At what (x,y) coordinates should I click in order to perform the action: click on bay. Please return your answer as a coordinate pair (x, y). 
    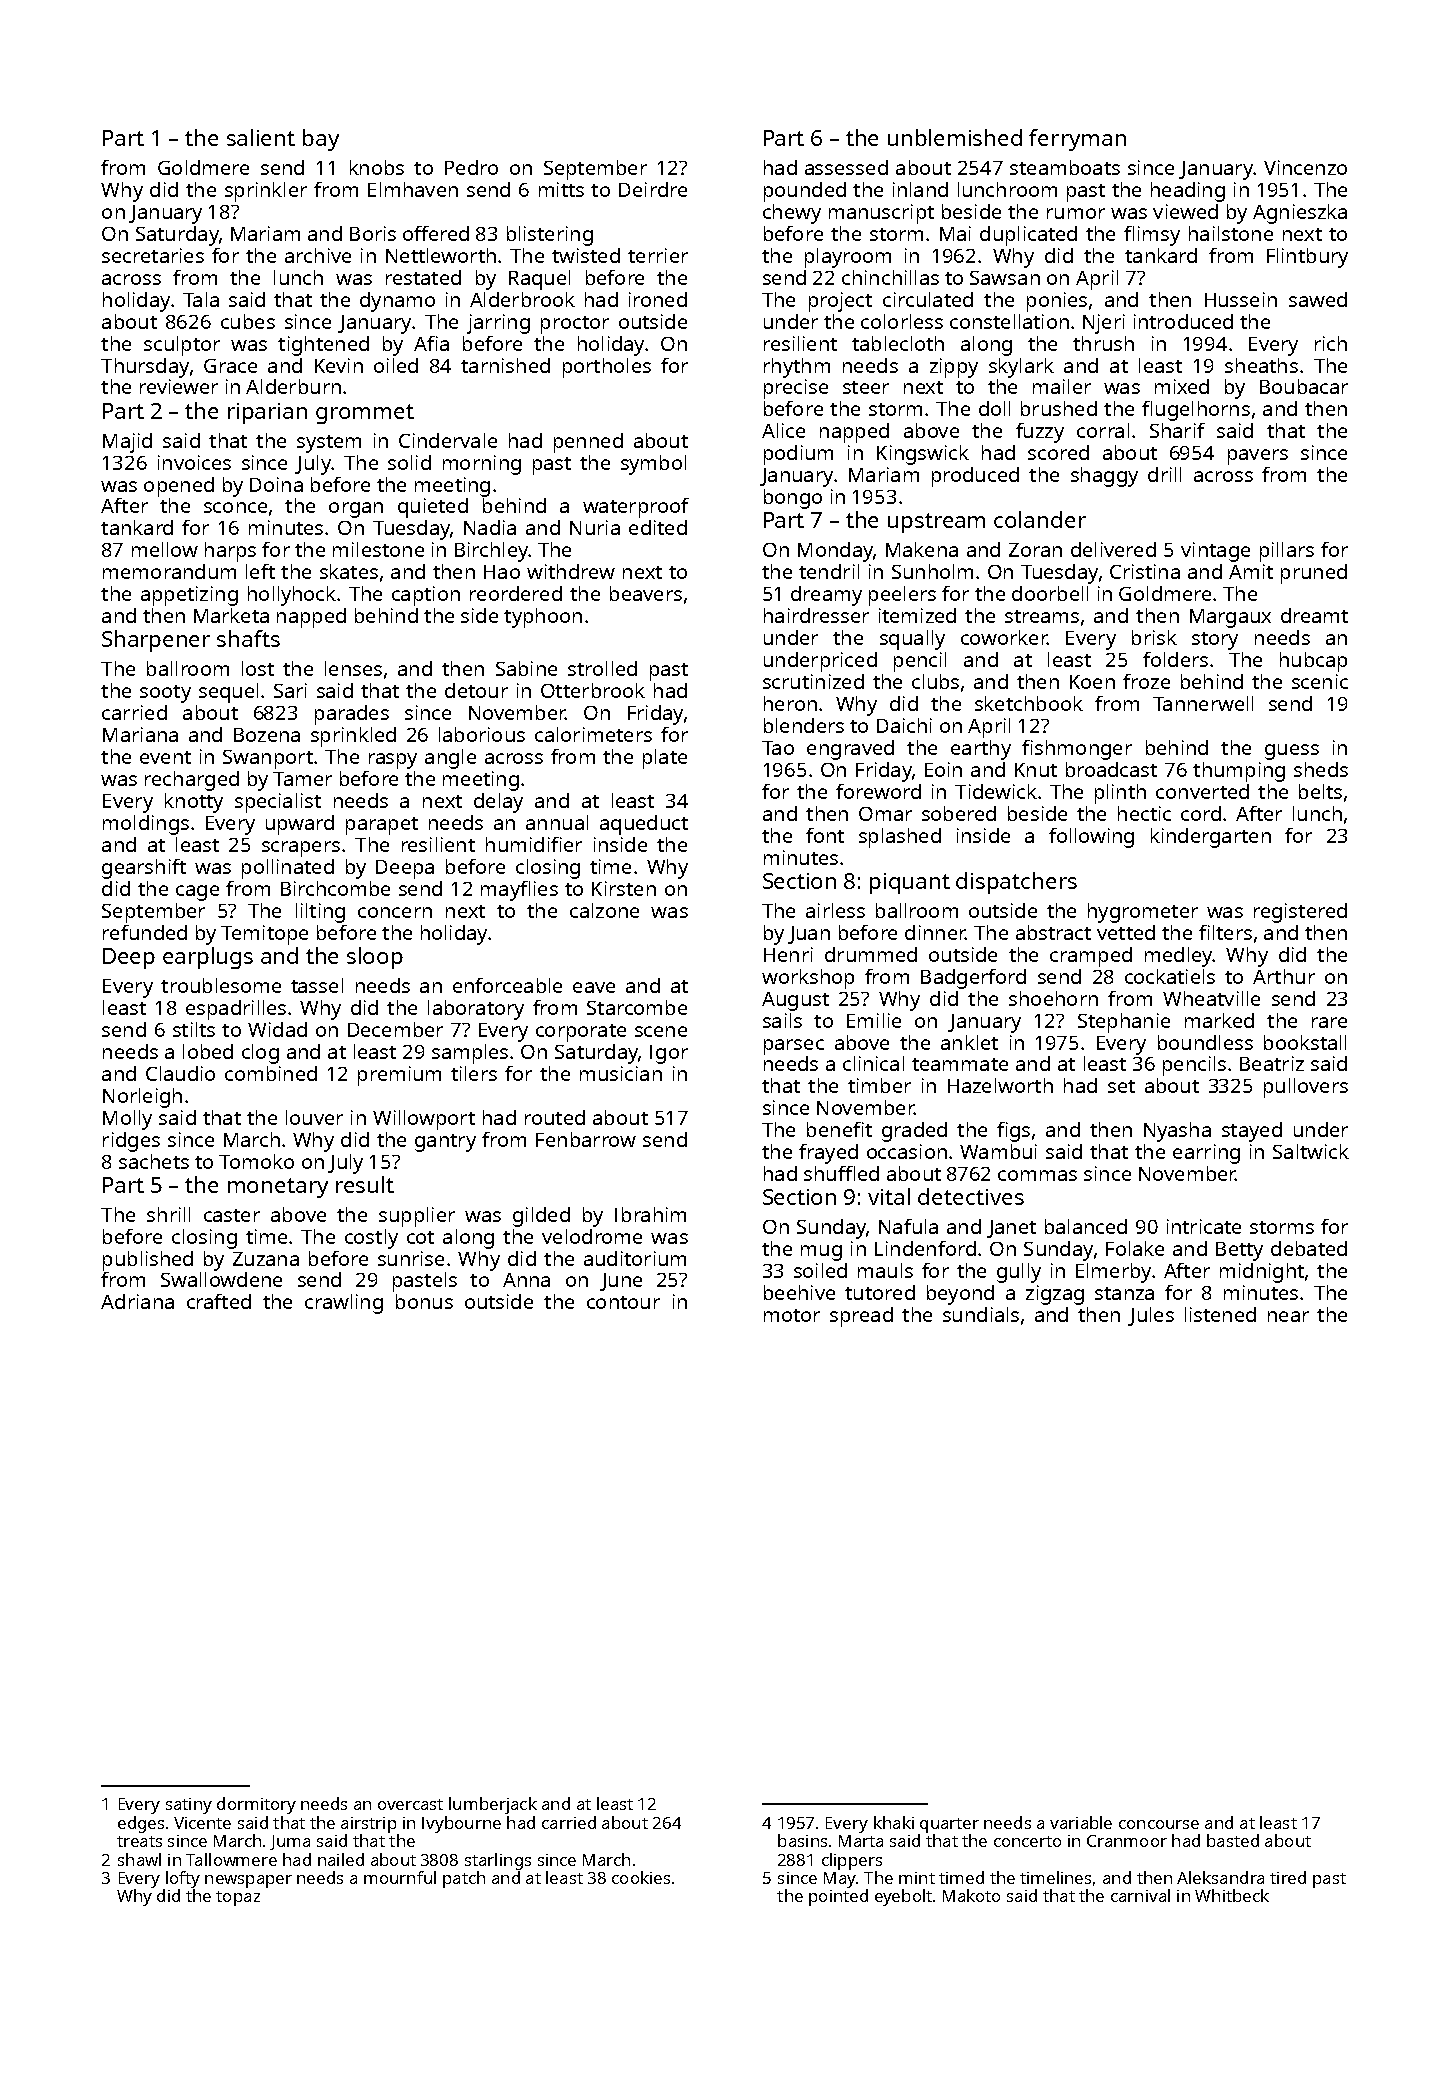
    Looking at the image, I should click on (321, 140).
